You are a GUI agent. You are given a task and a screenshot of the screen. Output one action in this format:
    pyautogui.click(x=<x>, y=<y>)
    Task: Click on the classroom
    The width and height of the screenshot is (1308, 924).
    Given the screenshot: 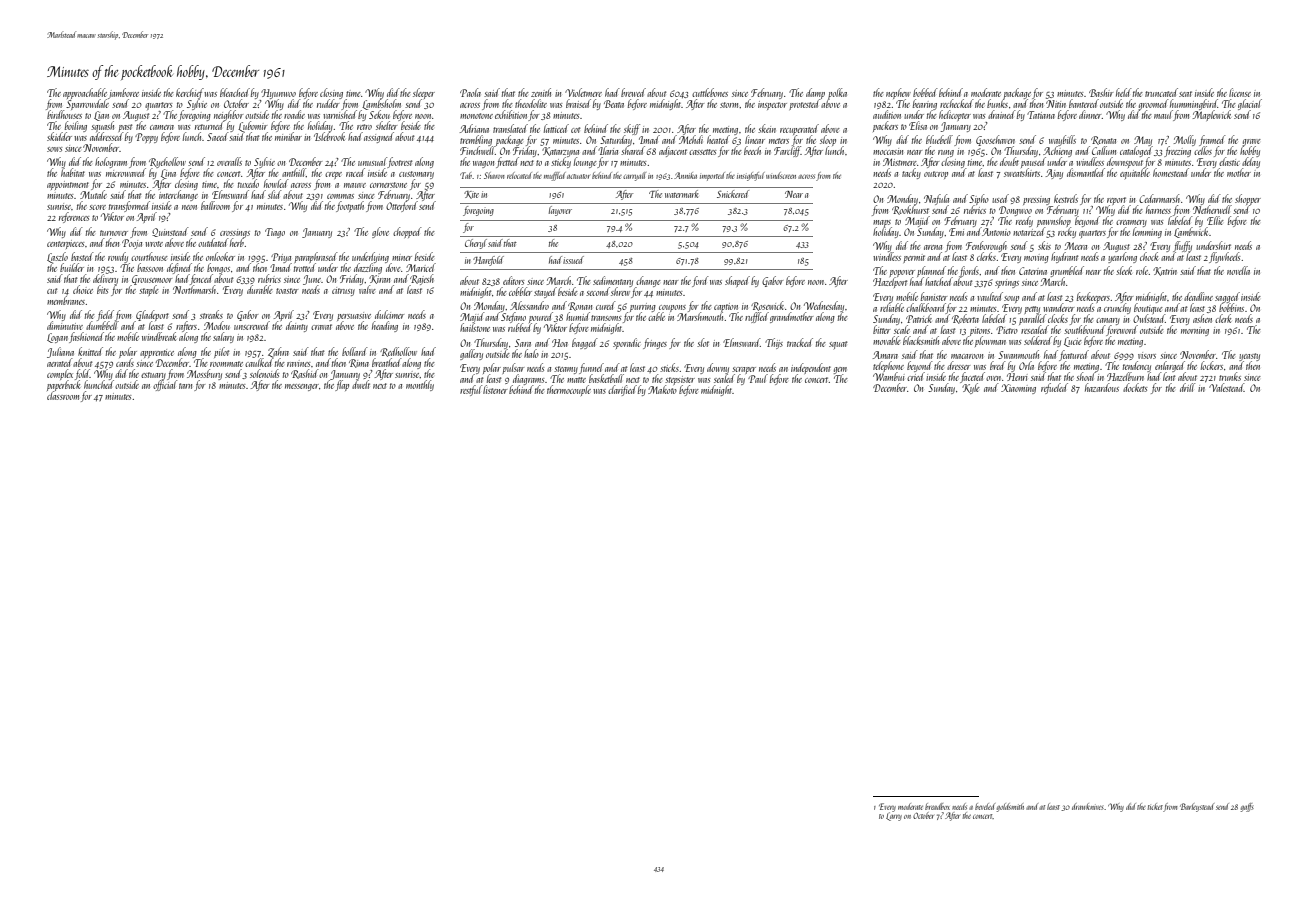 What is the action you would take?
    pyautogui.click(x=63, y=395)
